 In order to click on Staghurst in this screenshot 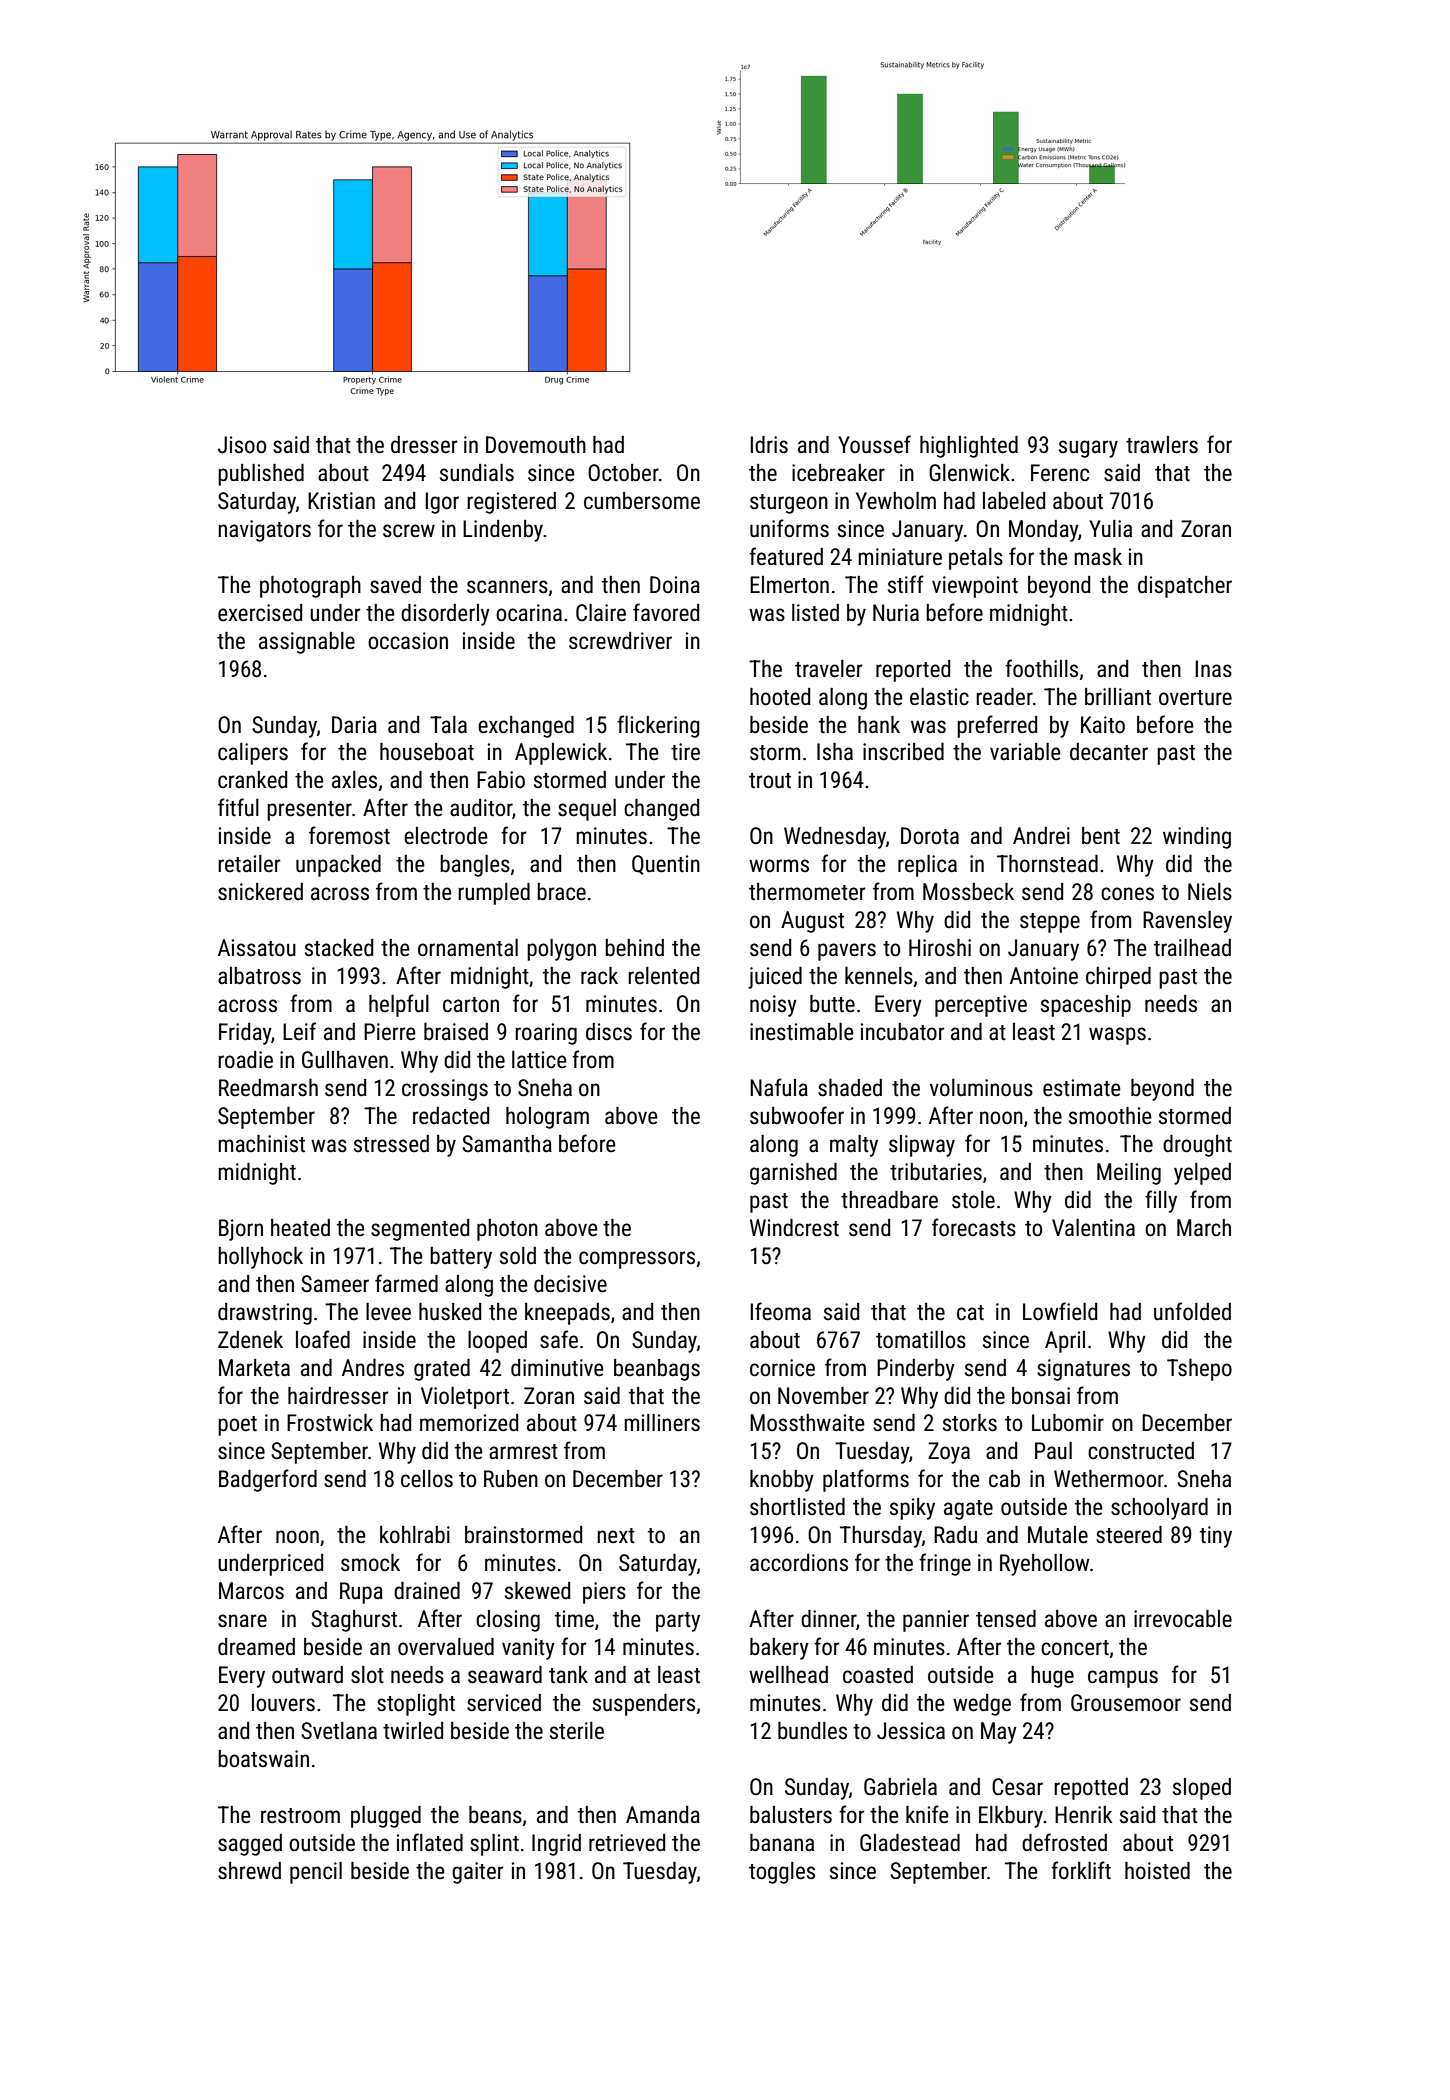, I will do `click(354, 1621)`.
